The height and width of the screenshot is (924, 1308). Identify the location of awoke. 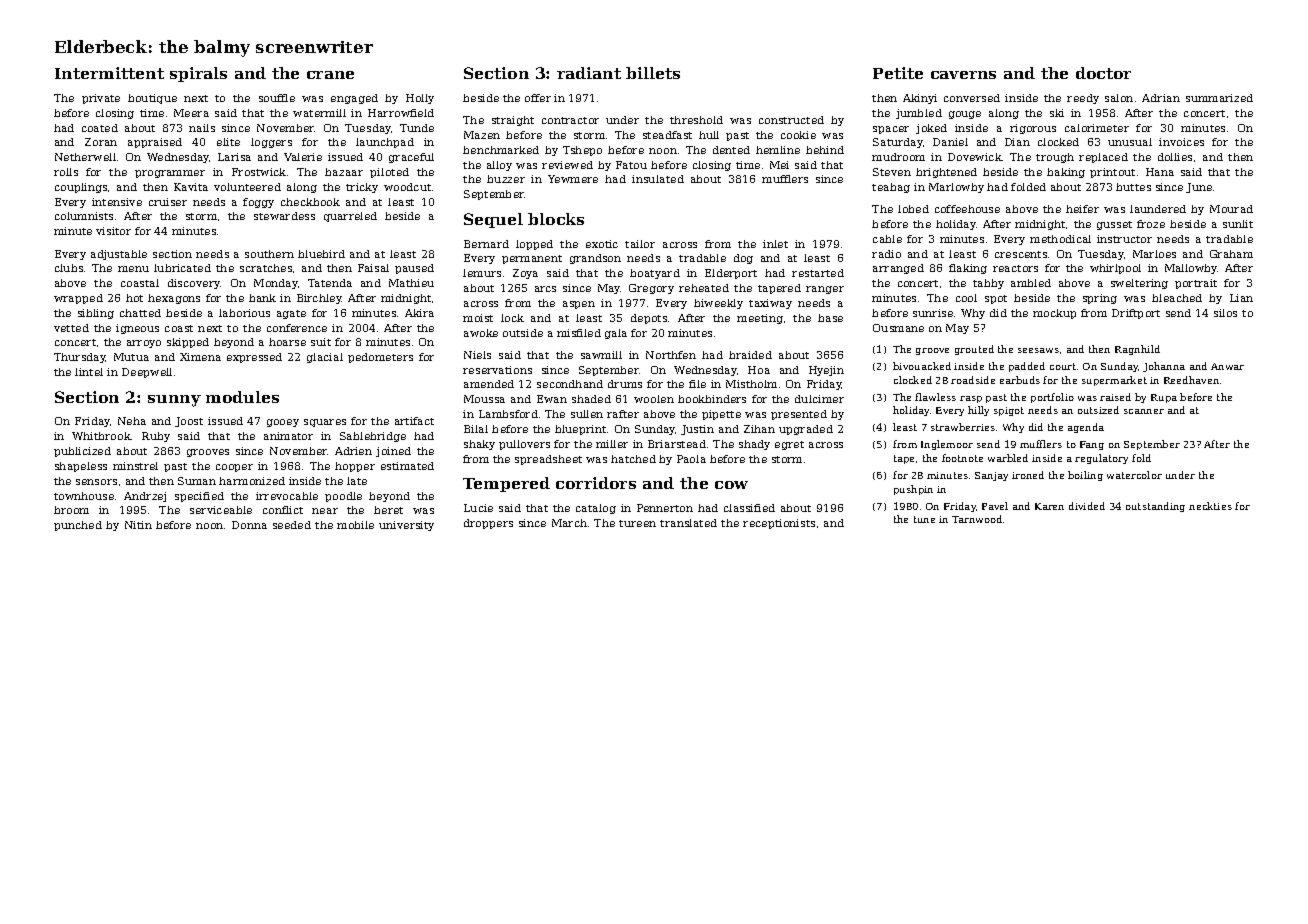
(481, 333).
